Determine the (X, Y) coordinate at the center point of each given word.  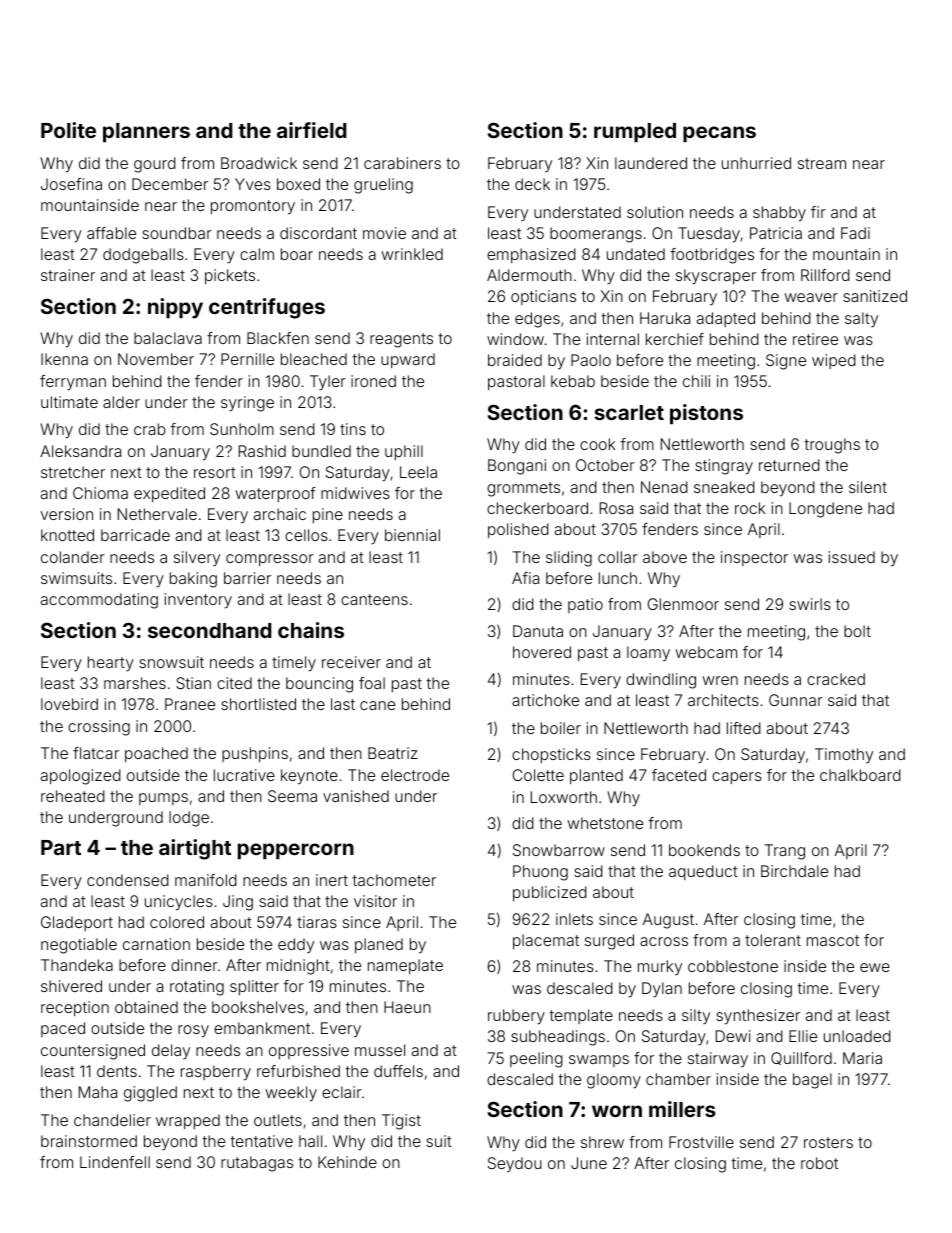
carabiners (402, 163)
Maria (862, 1058)
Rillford (825, 275)
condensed (128, 880)
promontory (253, 207)
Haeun (407, 1007)
